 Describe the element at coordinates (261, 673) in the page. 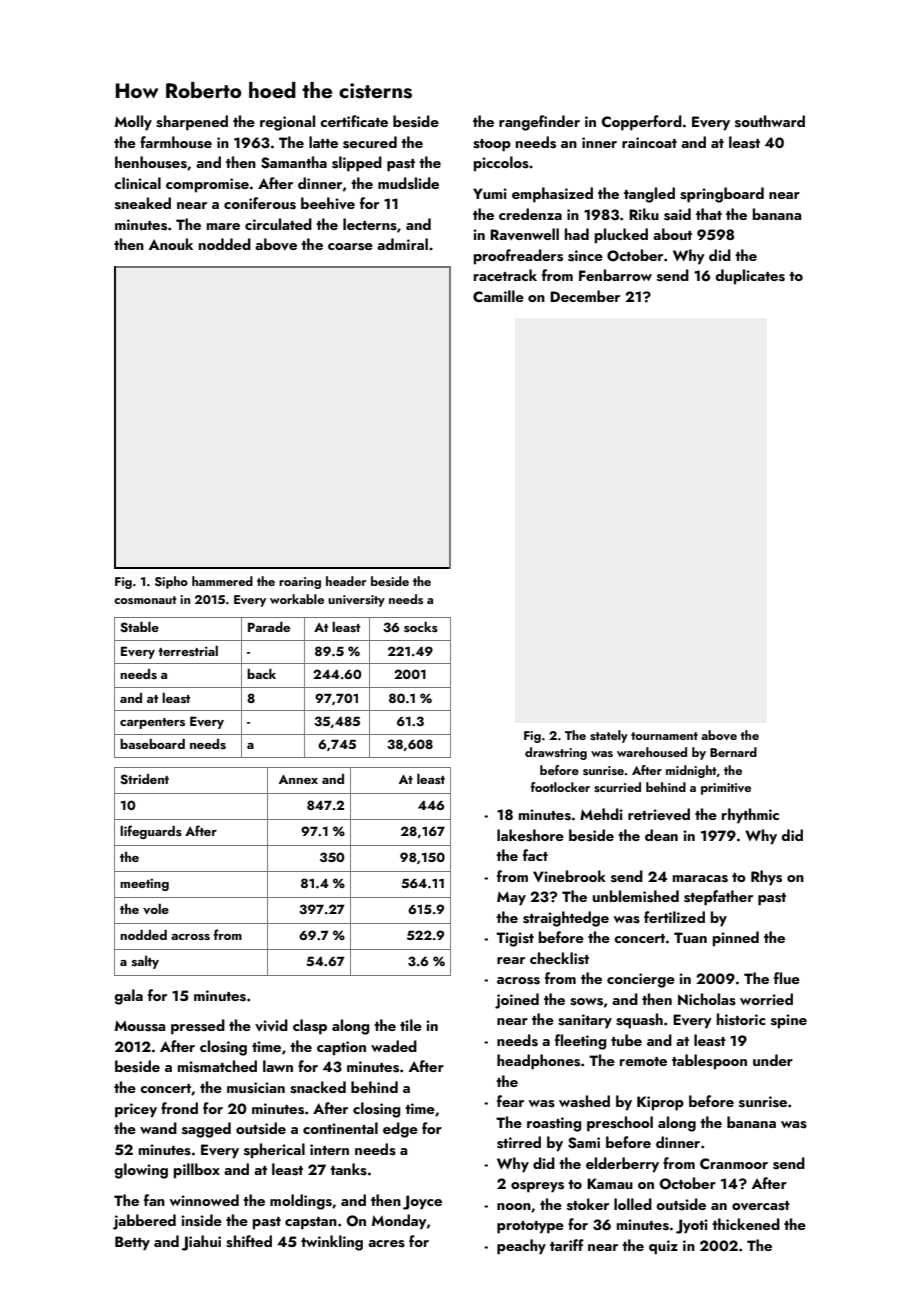

I see `back` at that location.
